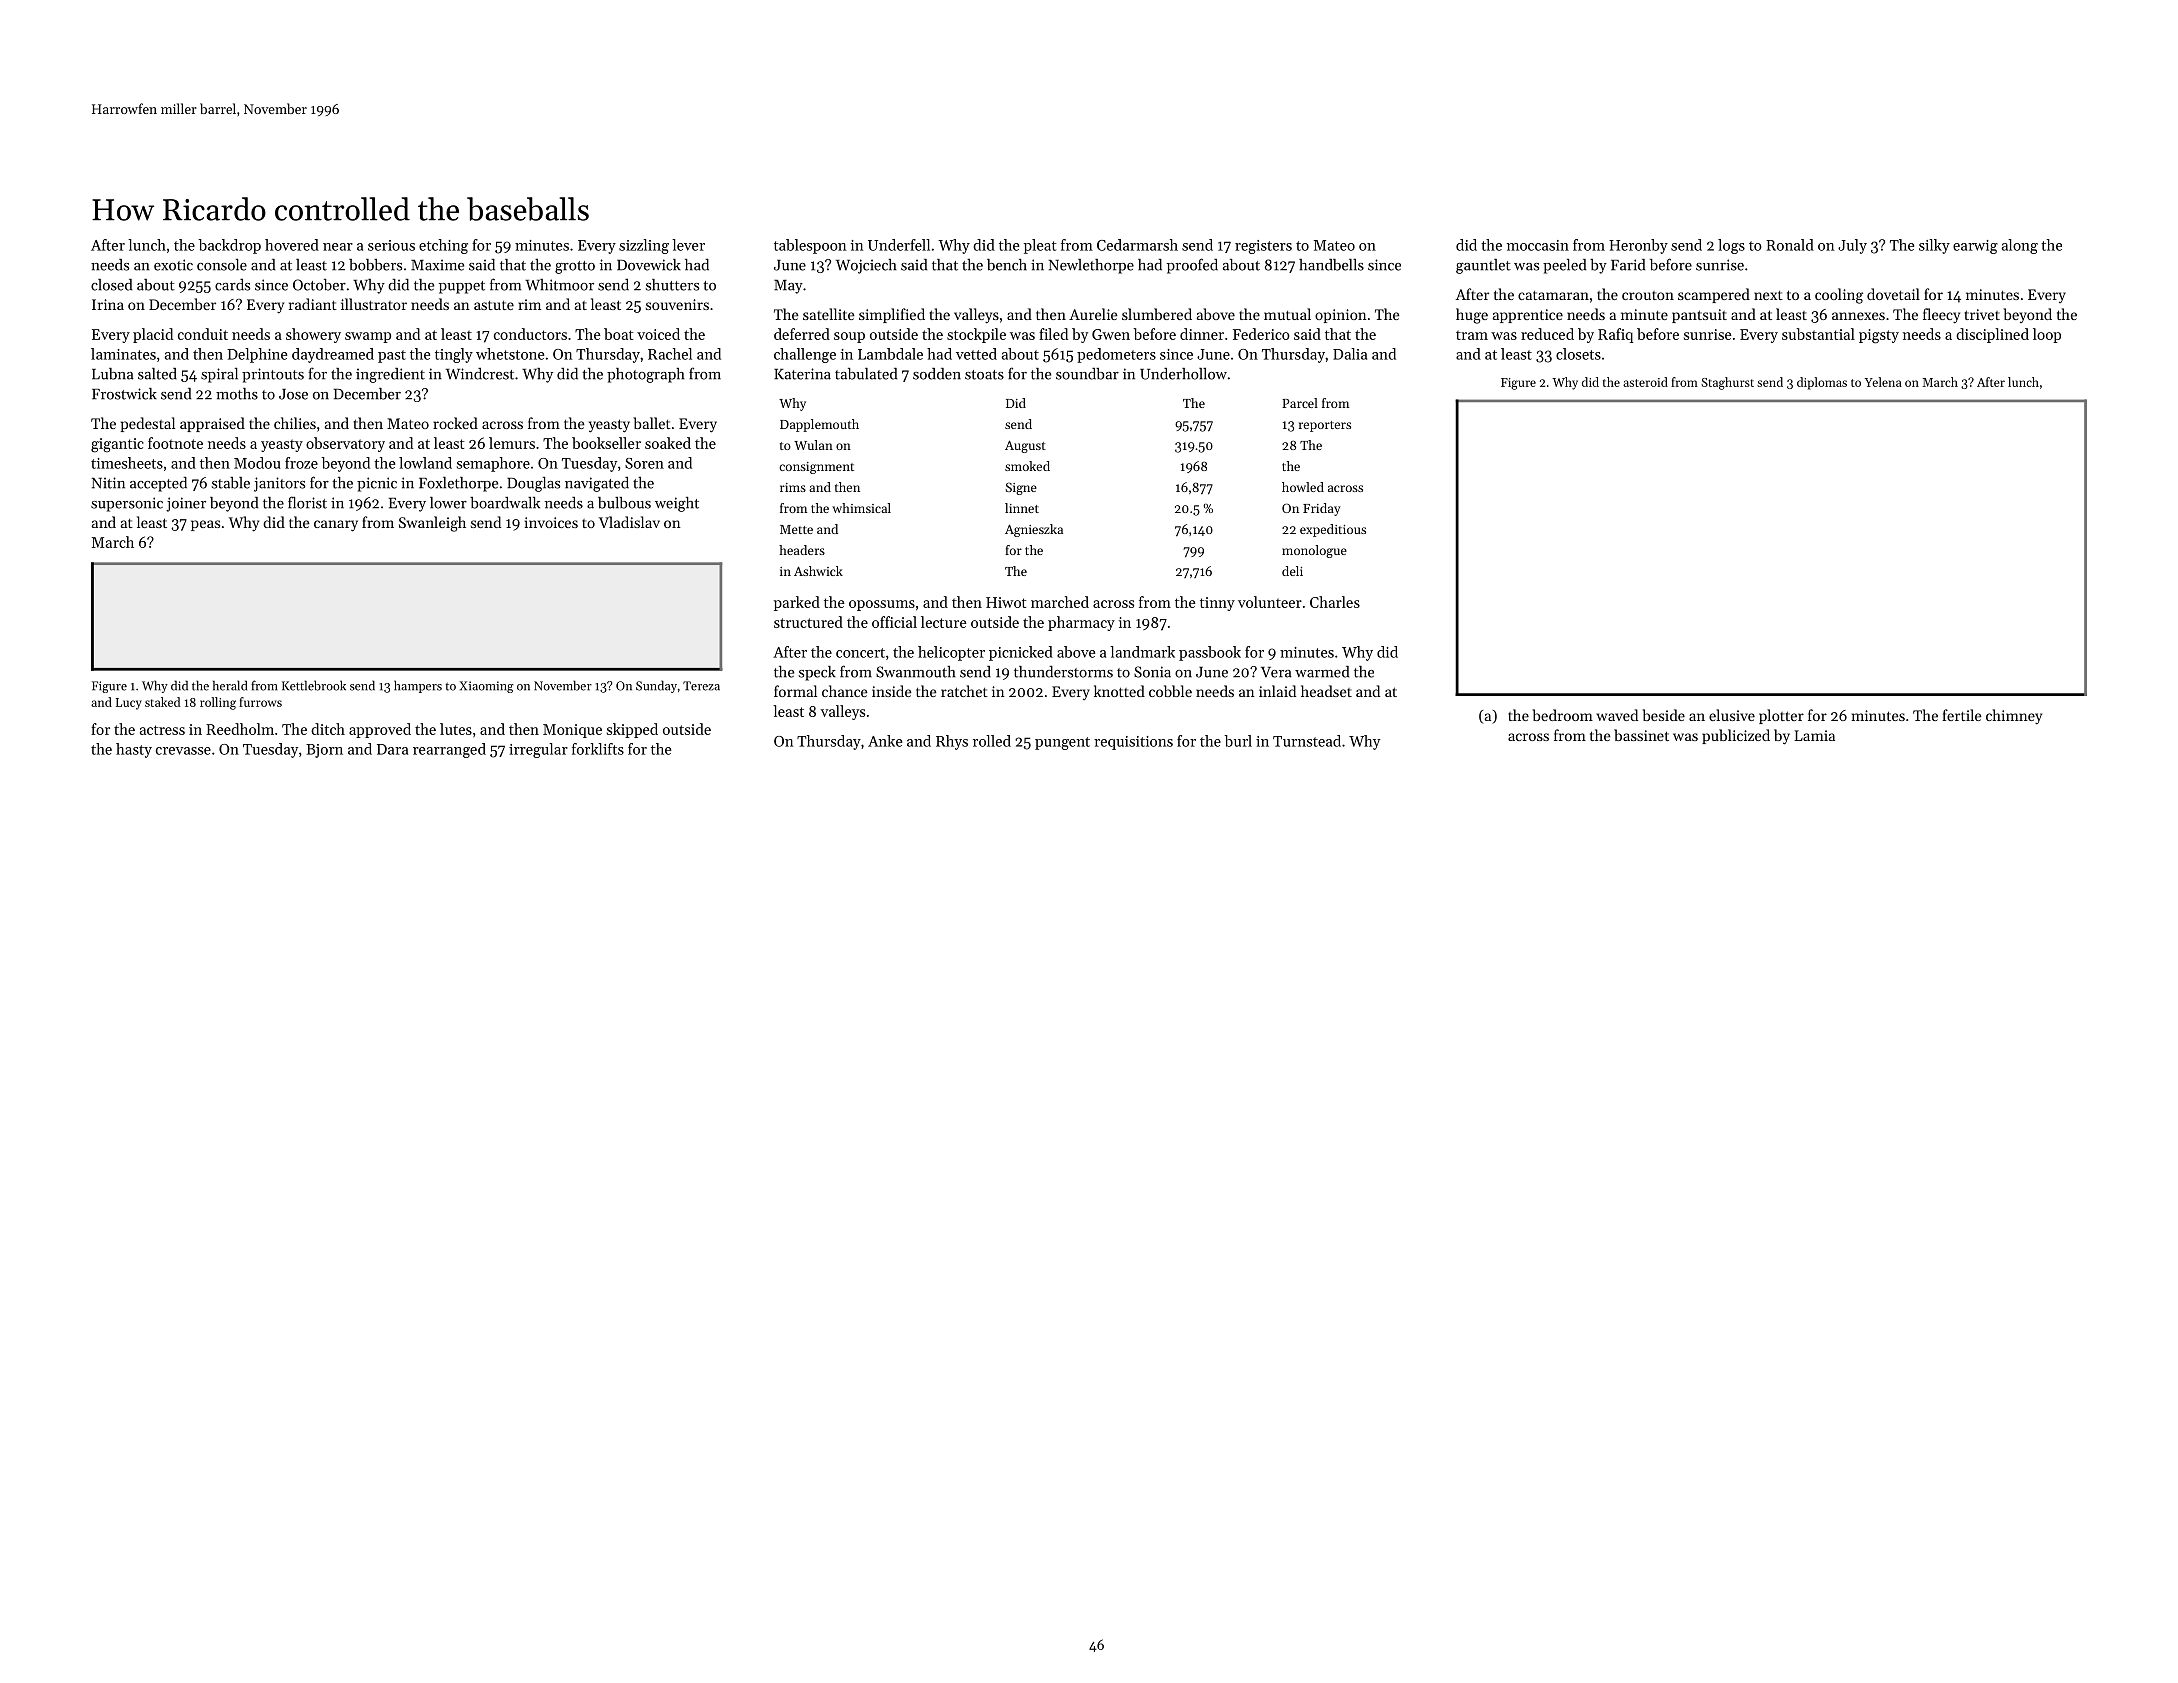 The image size is (2178, 1683). I want to click on pantsuit, so click(1699, 316).
